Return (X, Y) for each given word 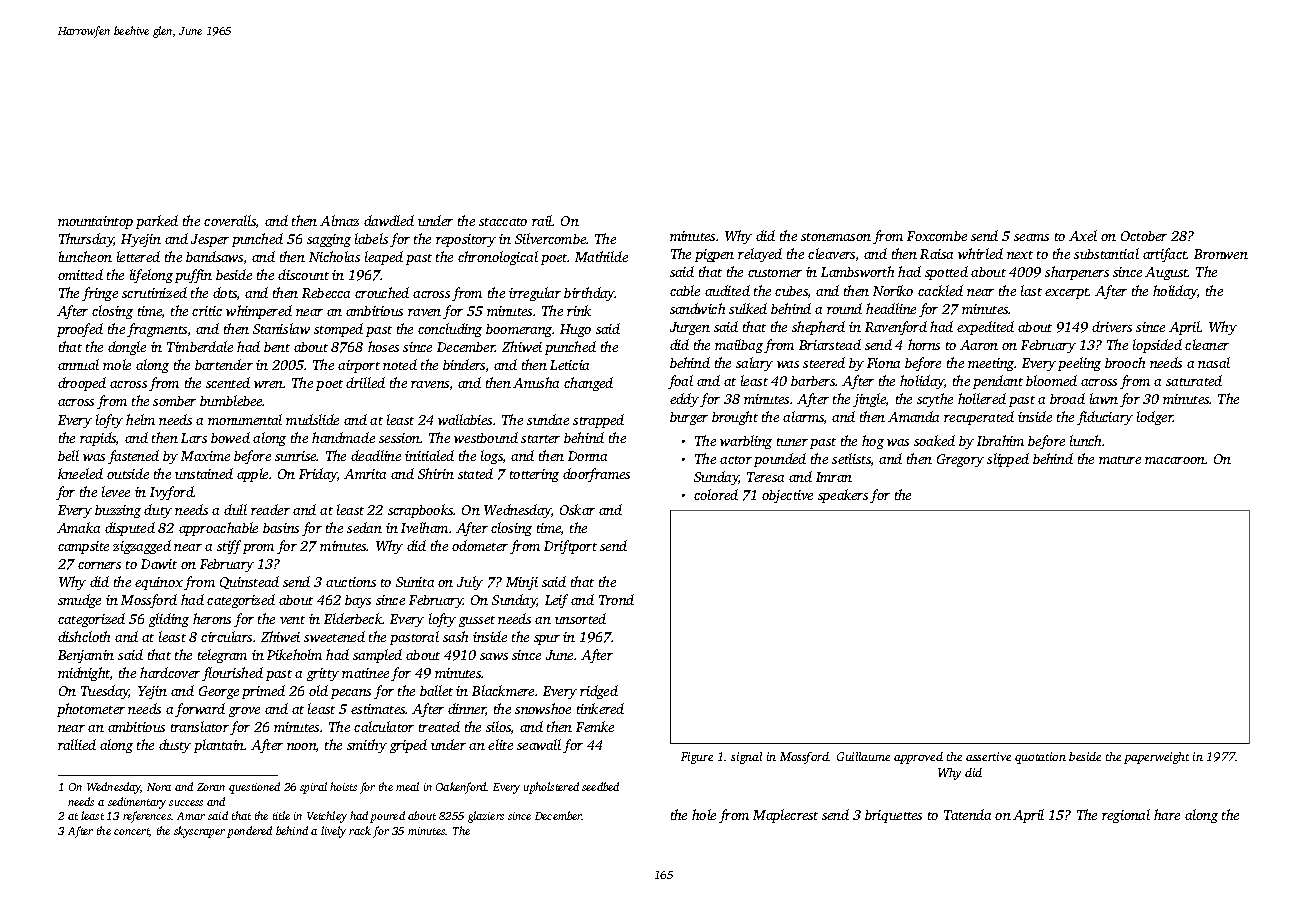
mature (1120, 460)
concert (131, 831)
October (1144, 236)
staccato (503, 222)
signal (746, 758)
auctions (351, 582)
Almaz (339, 220)
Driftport (570, 547)
